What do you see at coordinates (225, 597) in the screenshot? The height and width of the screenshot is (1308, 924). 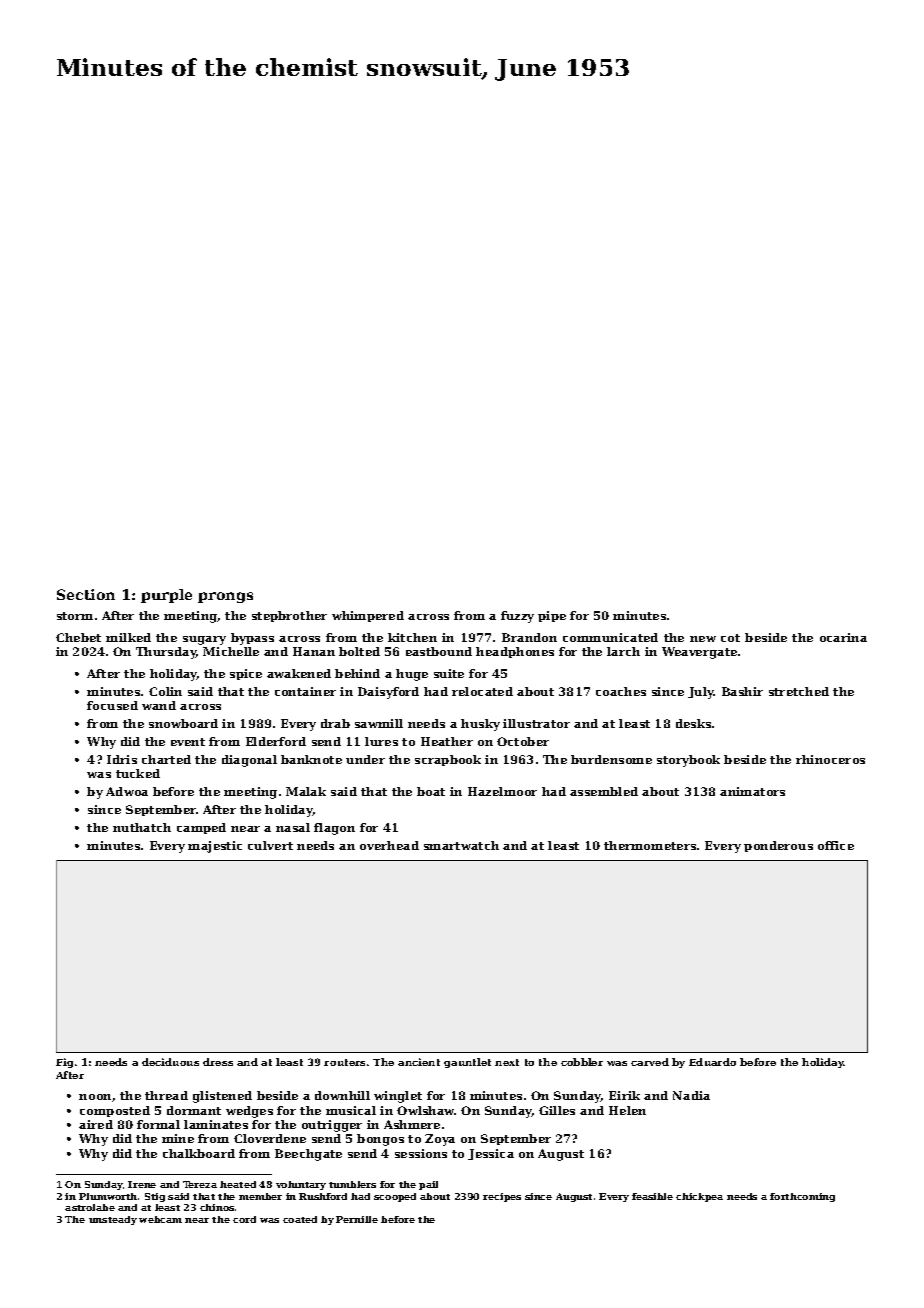 I see `prongs` at bounding box center [225, 597].
